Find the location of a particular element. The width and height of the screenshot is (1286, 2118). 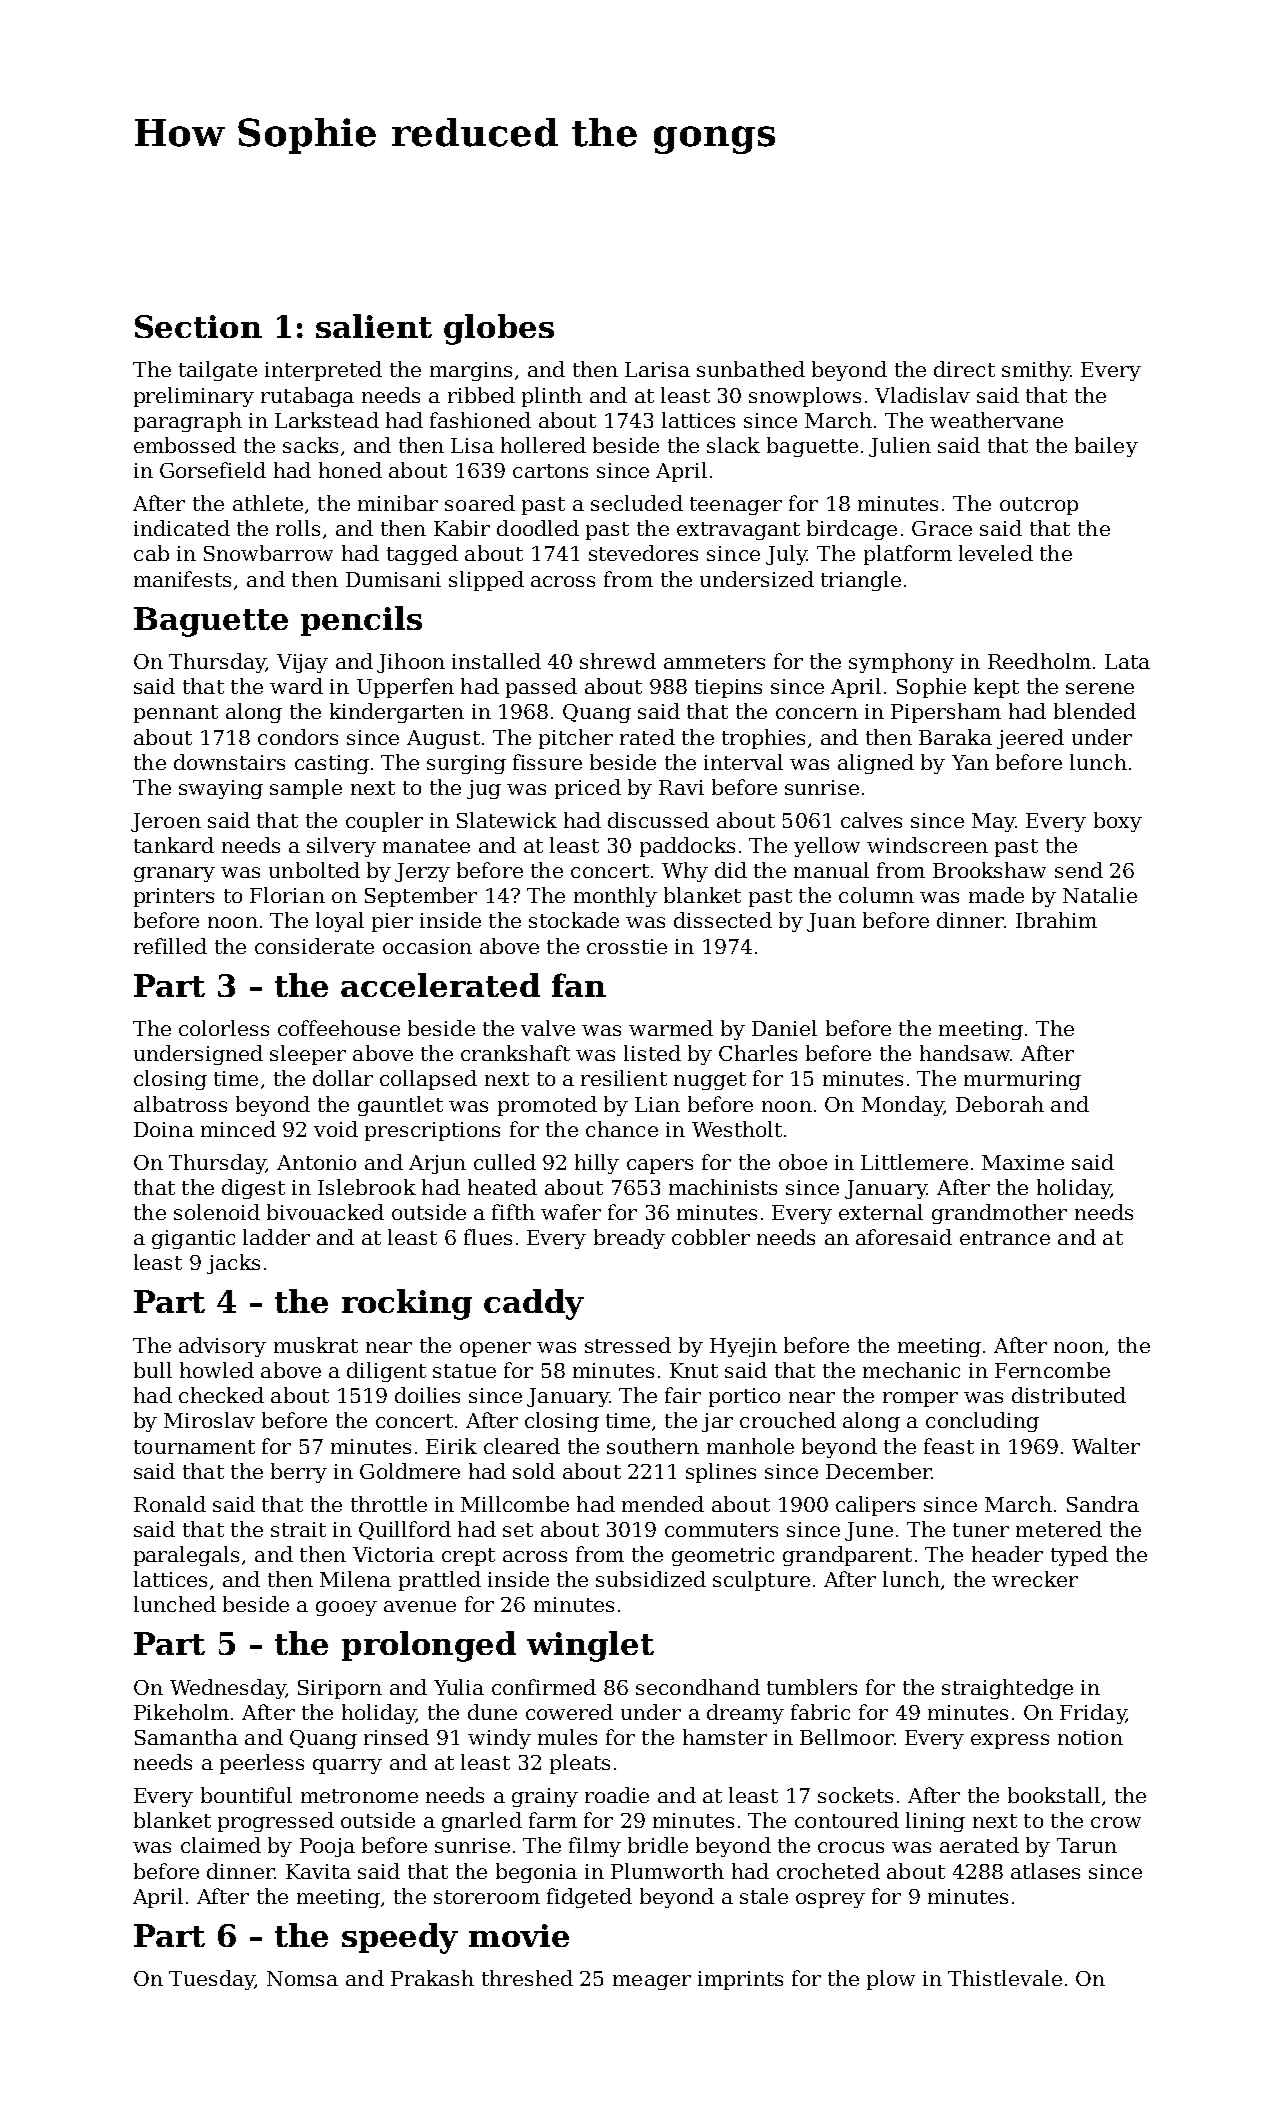

Section is located at coordinates (198, 326).
